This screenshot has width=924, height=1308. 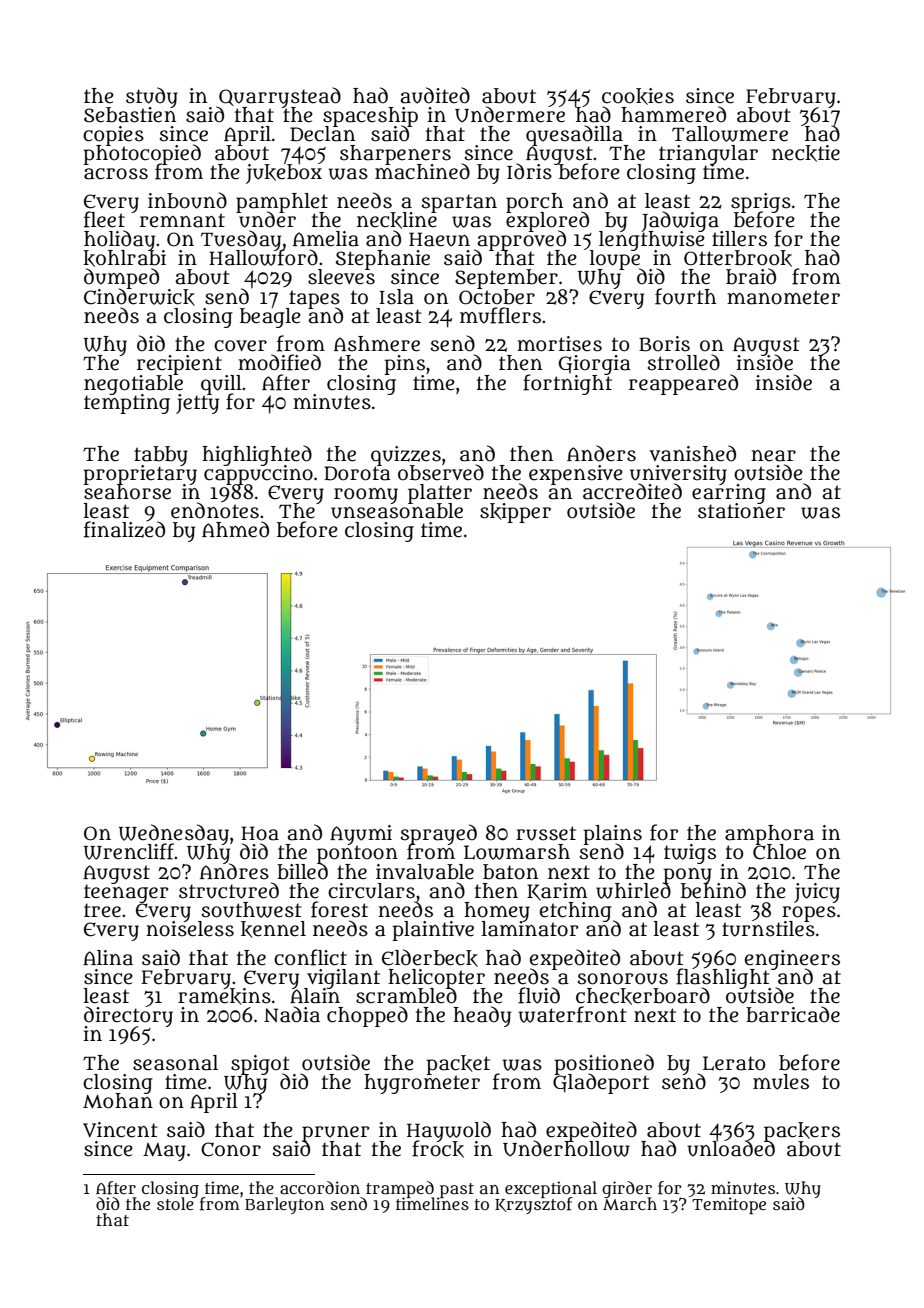 I want to click on kohlrabi, so click(x=124, y=259).
